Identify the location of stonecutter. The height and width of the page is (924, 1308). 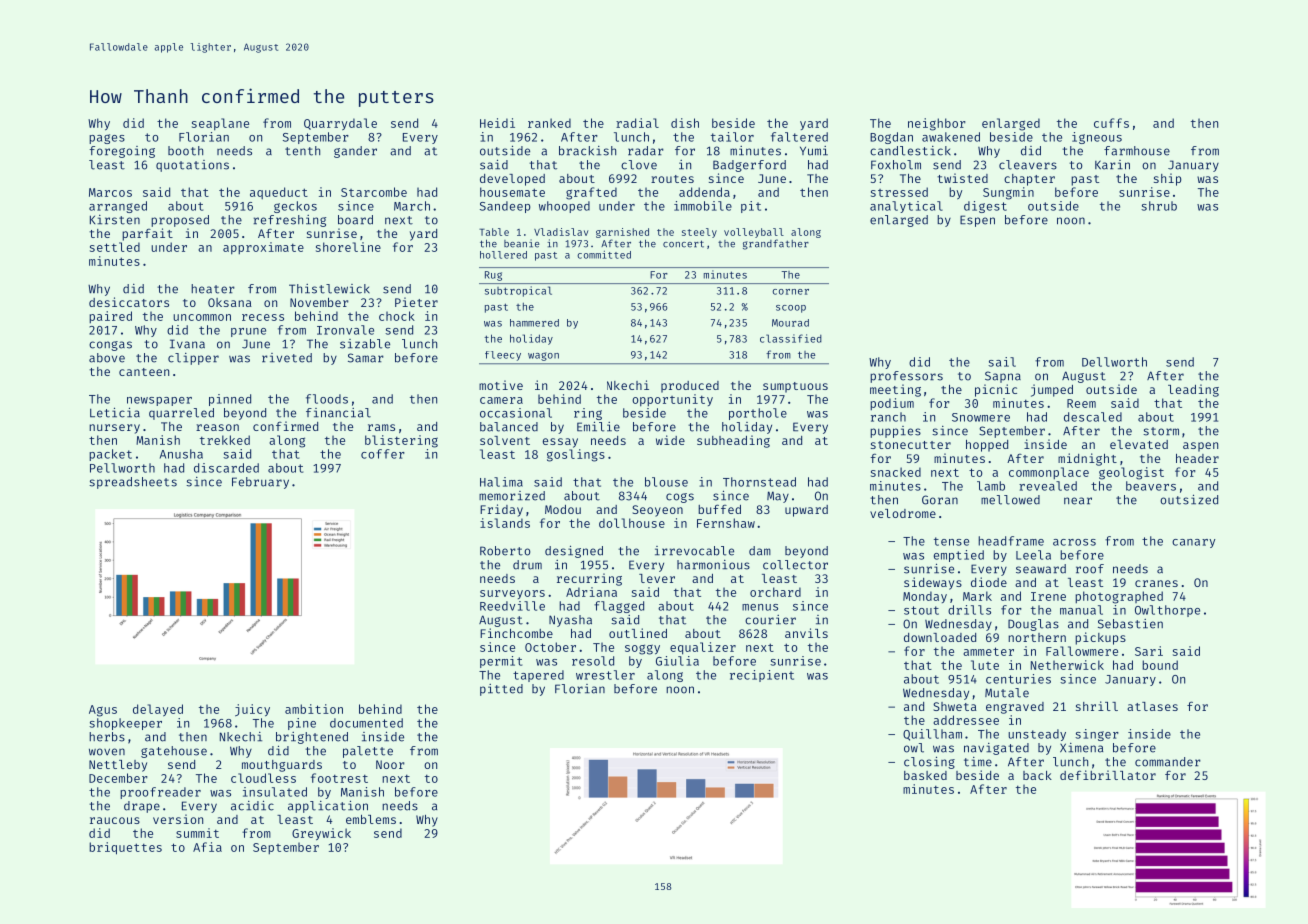
(911, 445).
